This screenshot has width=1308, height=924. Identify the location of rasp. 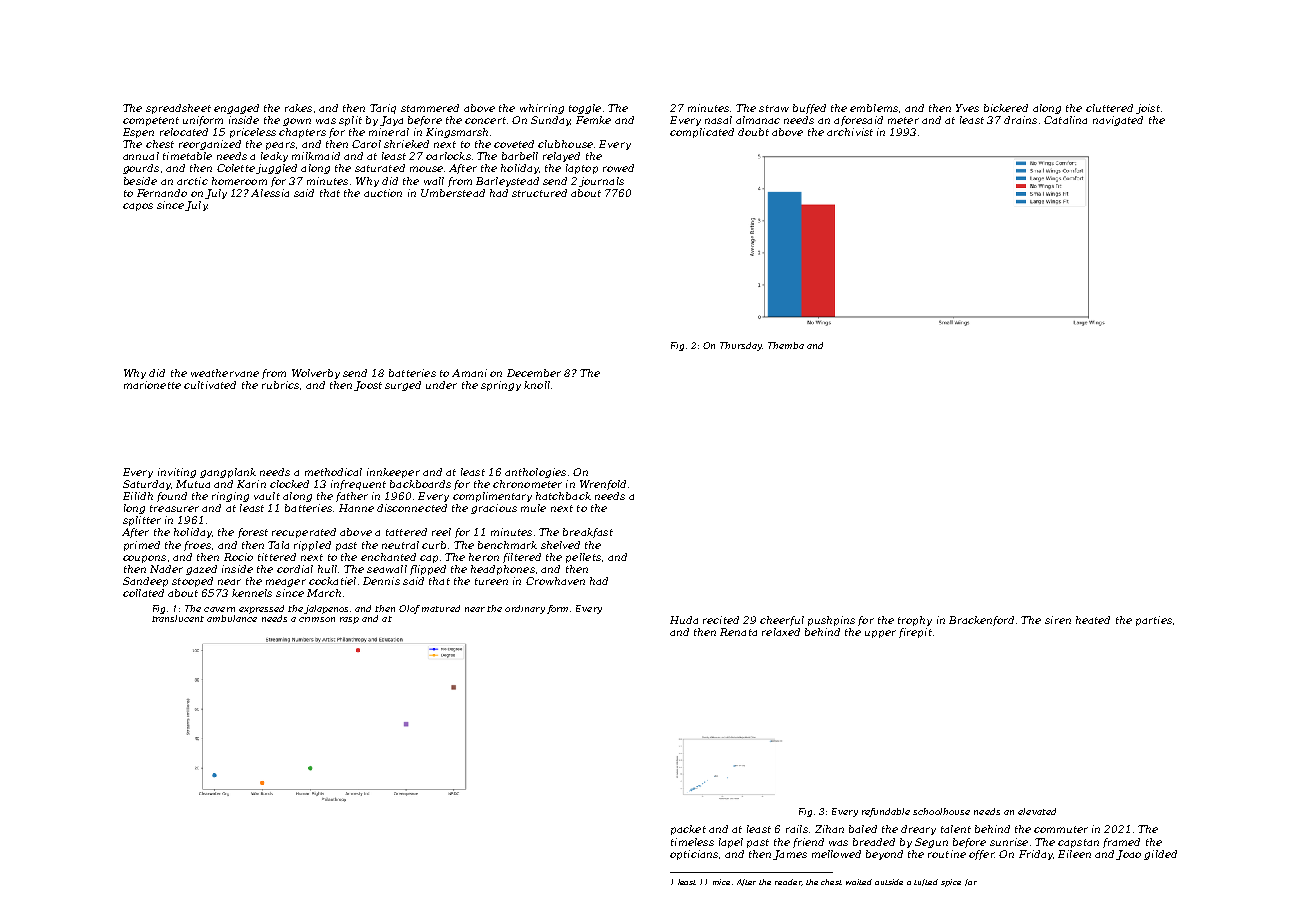
(349, 620).
